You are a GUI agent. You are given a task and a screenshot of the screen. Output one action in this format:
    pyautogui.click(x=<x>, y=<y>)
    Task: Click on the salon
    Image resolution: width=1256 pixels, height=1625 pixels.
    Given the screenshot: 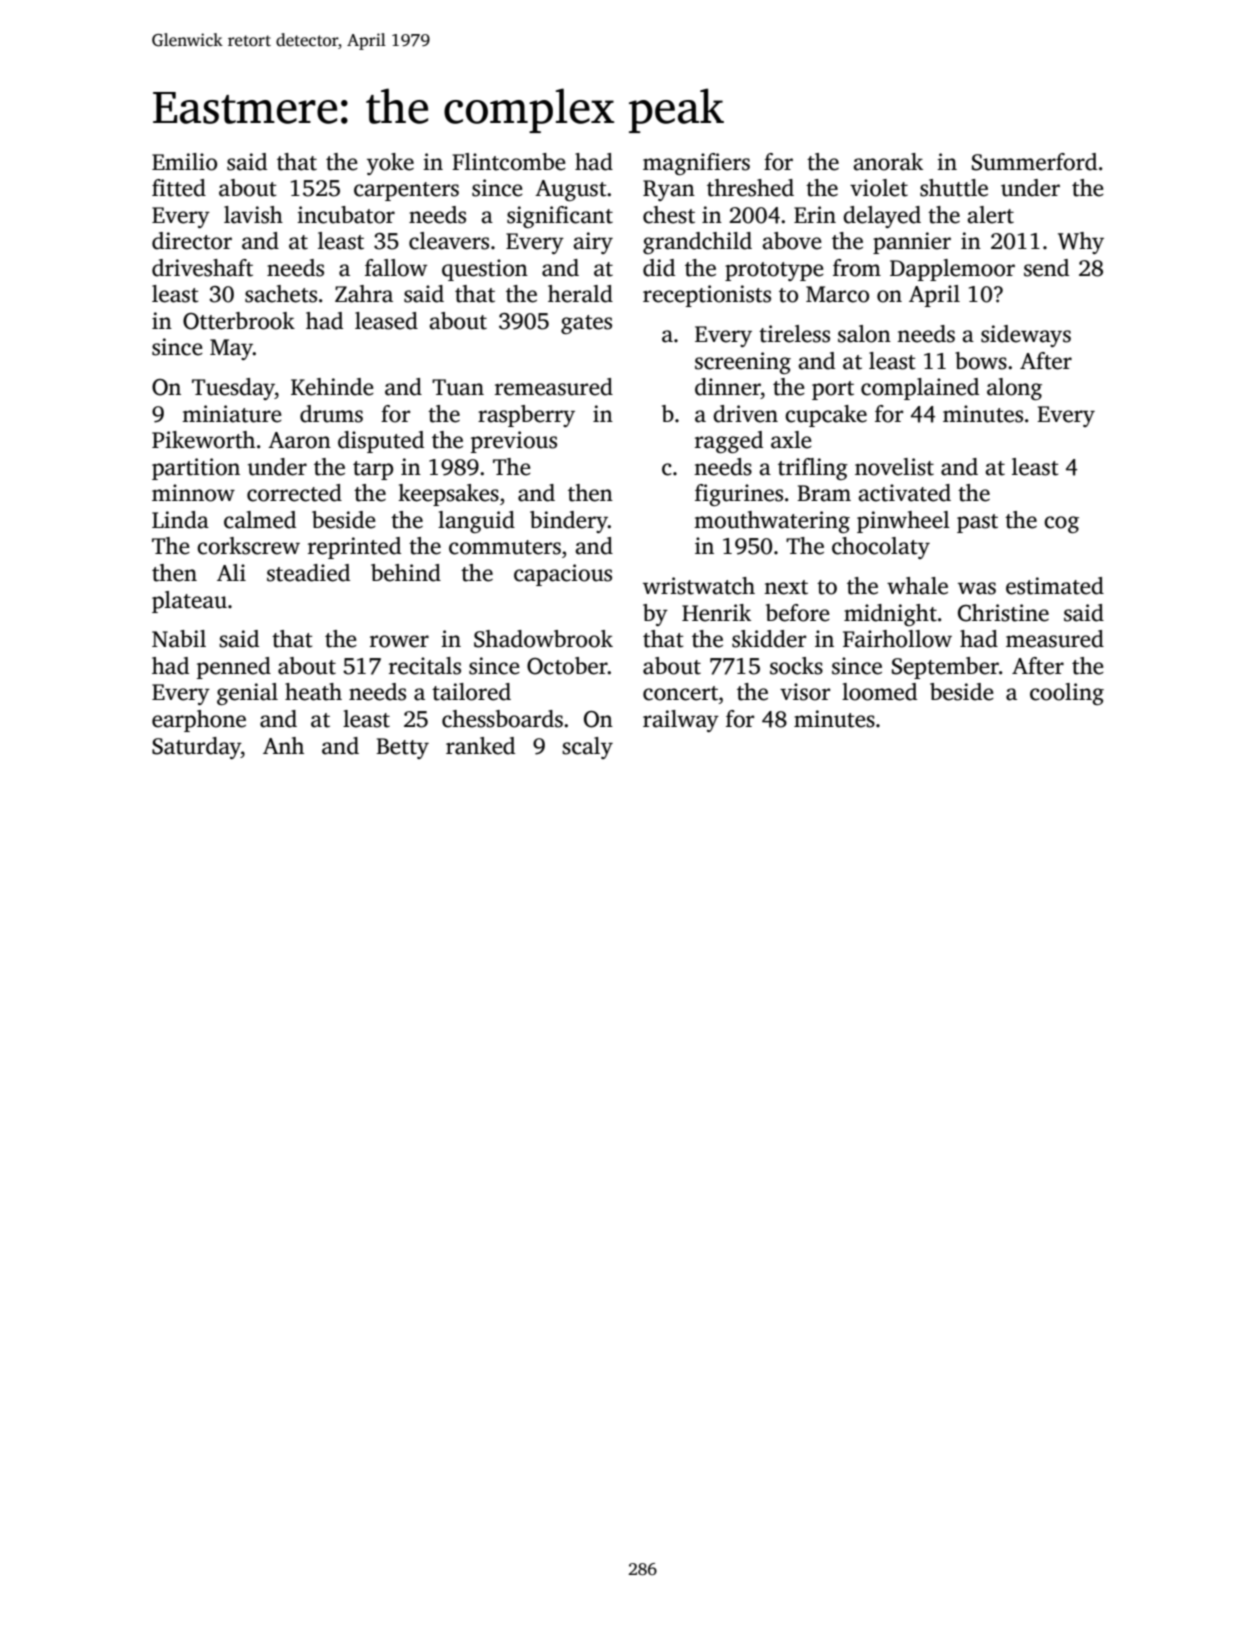 What is the action you would take?
    pyautogui.click(x=864, y=334)
